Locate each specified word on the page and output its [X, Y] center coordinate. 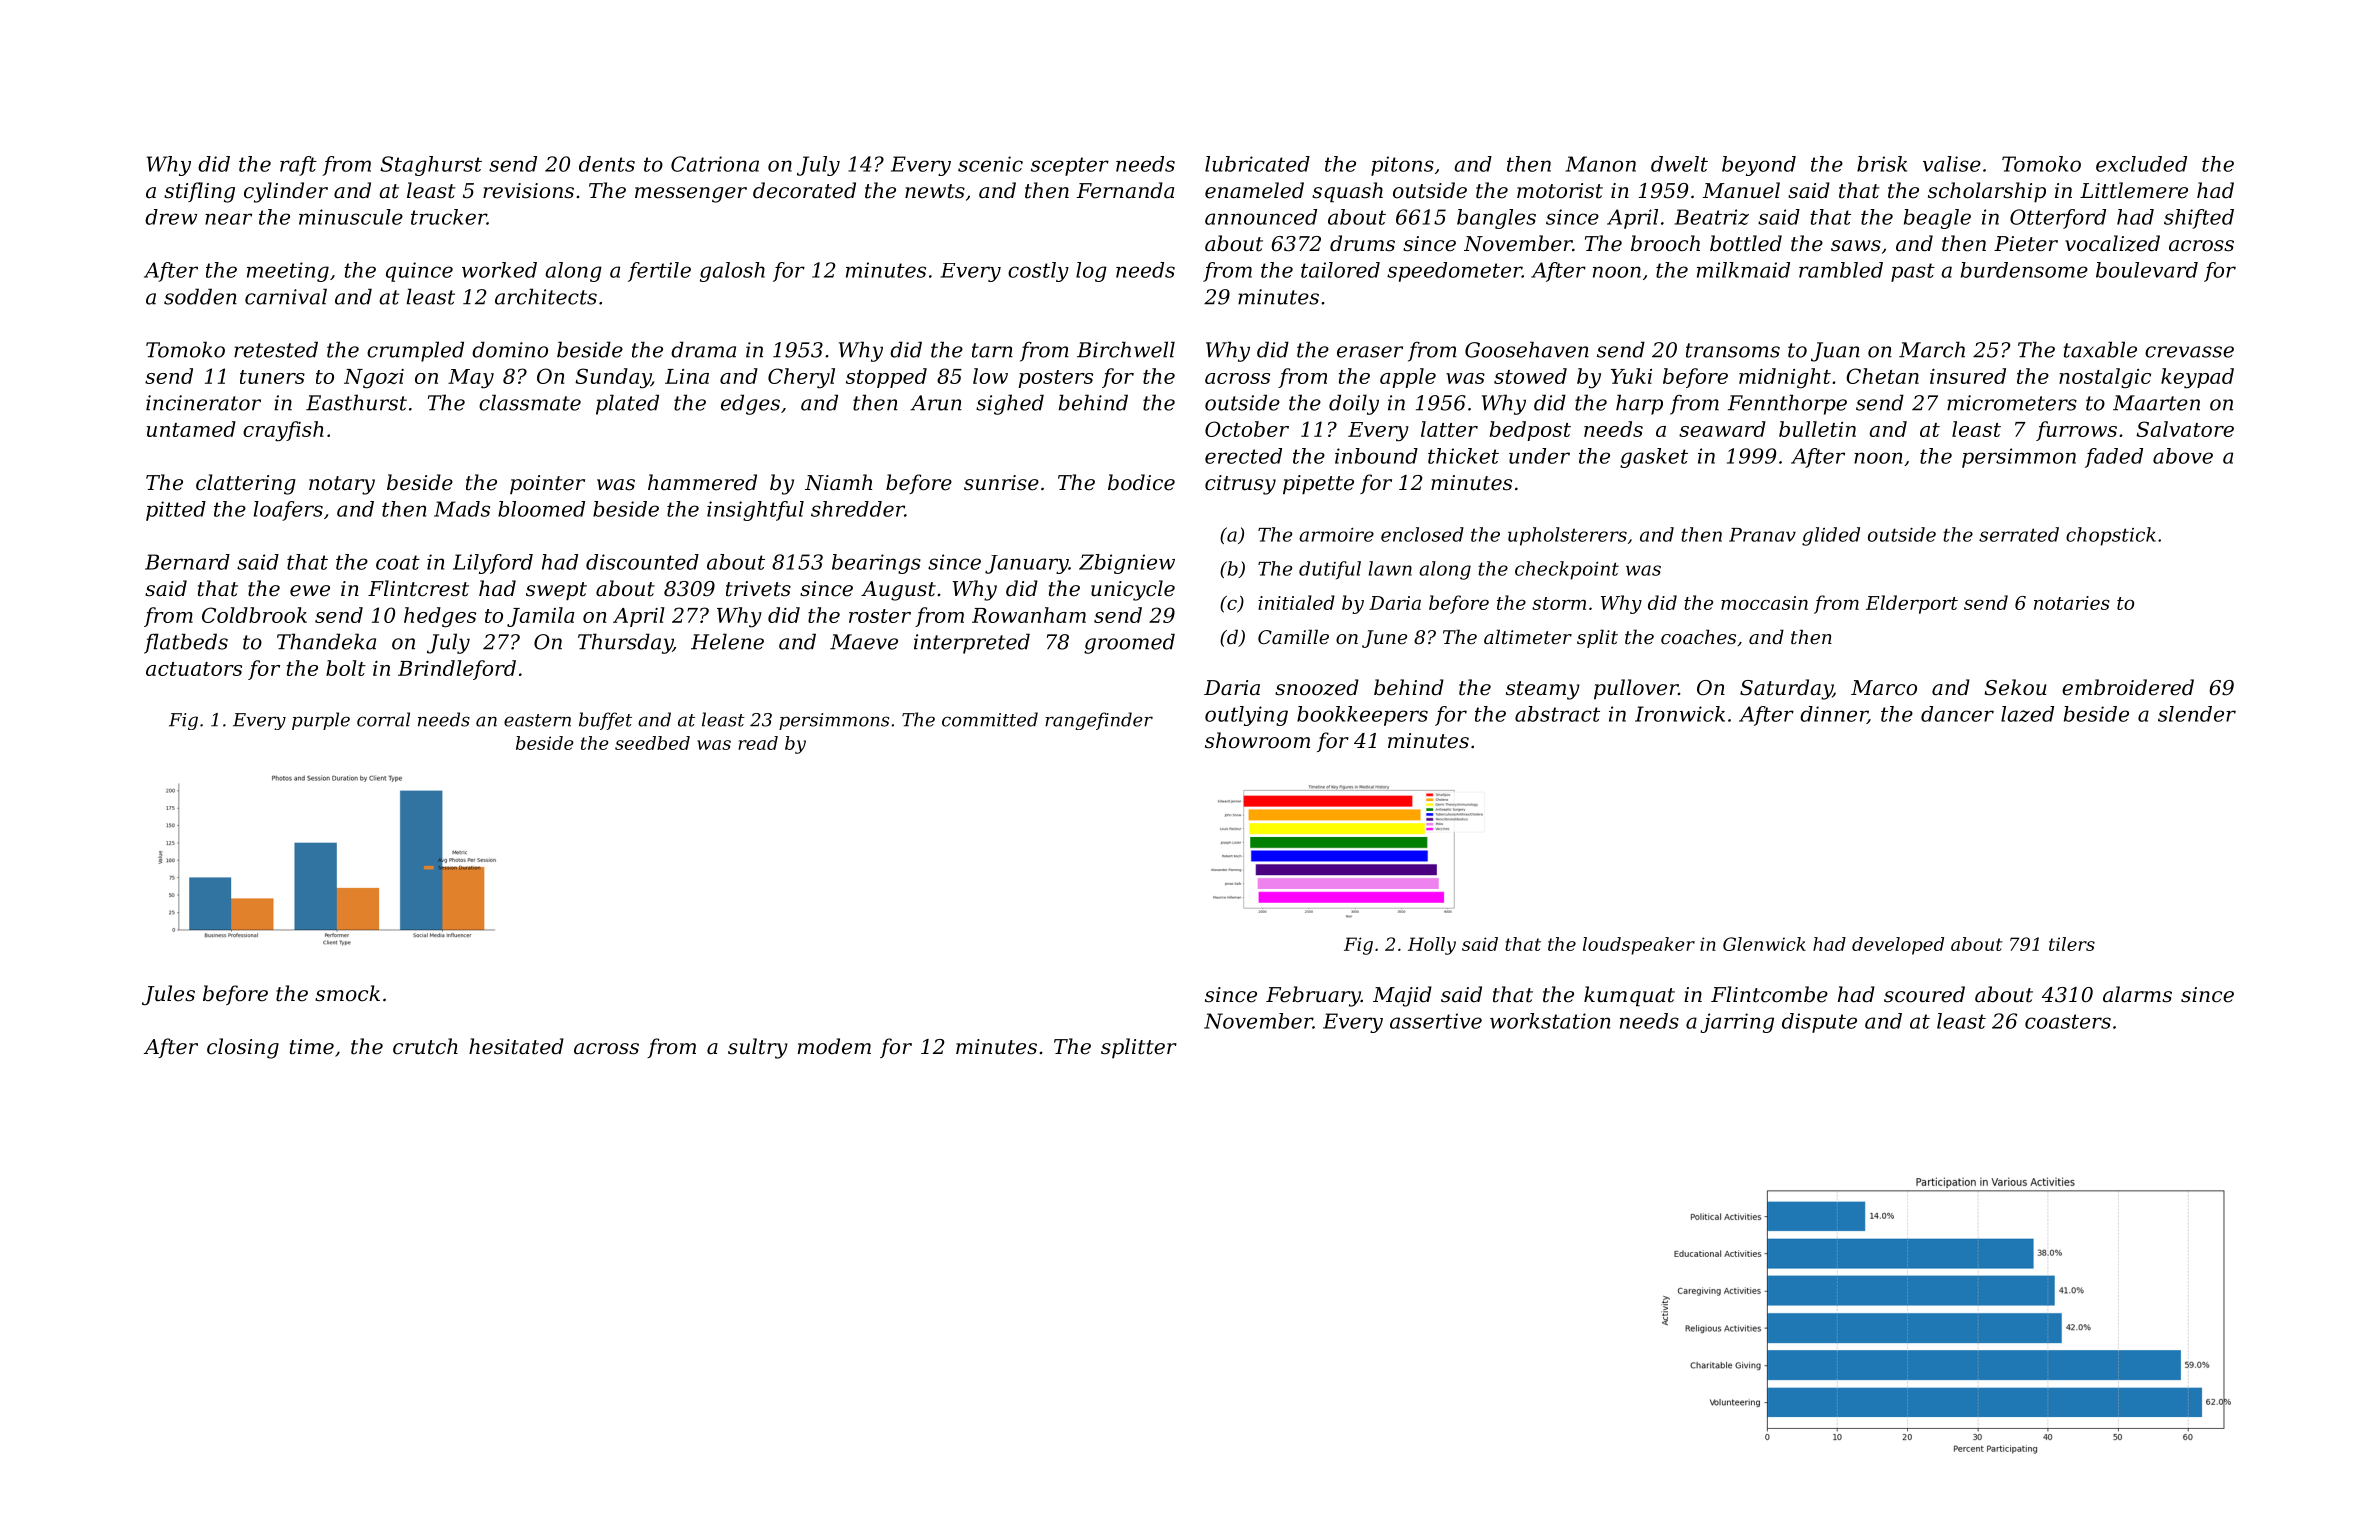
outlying [1246, 716]
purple [321, 721]
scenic [990, 164]
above [2183, 456]
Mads [462, 509]
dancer [1957, 714]
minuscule [351, 217]
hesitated [516, 1046]
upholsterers [1567, 536]
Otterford [2058, 219]
